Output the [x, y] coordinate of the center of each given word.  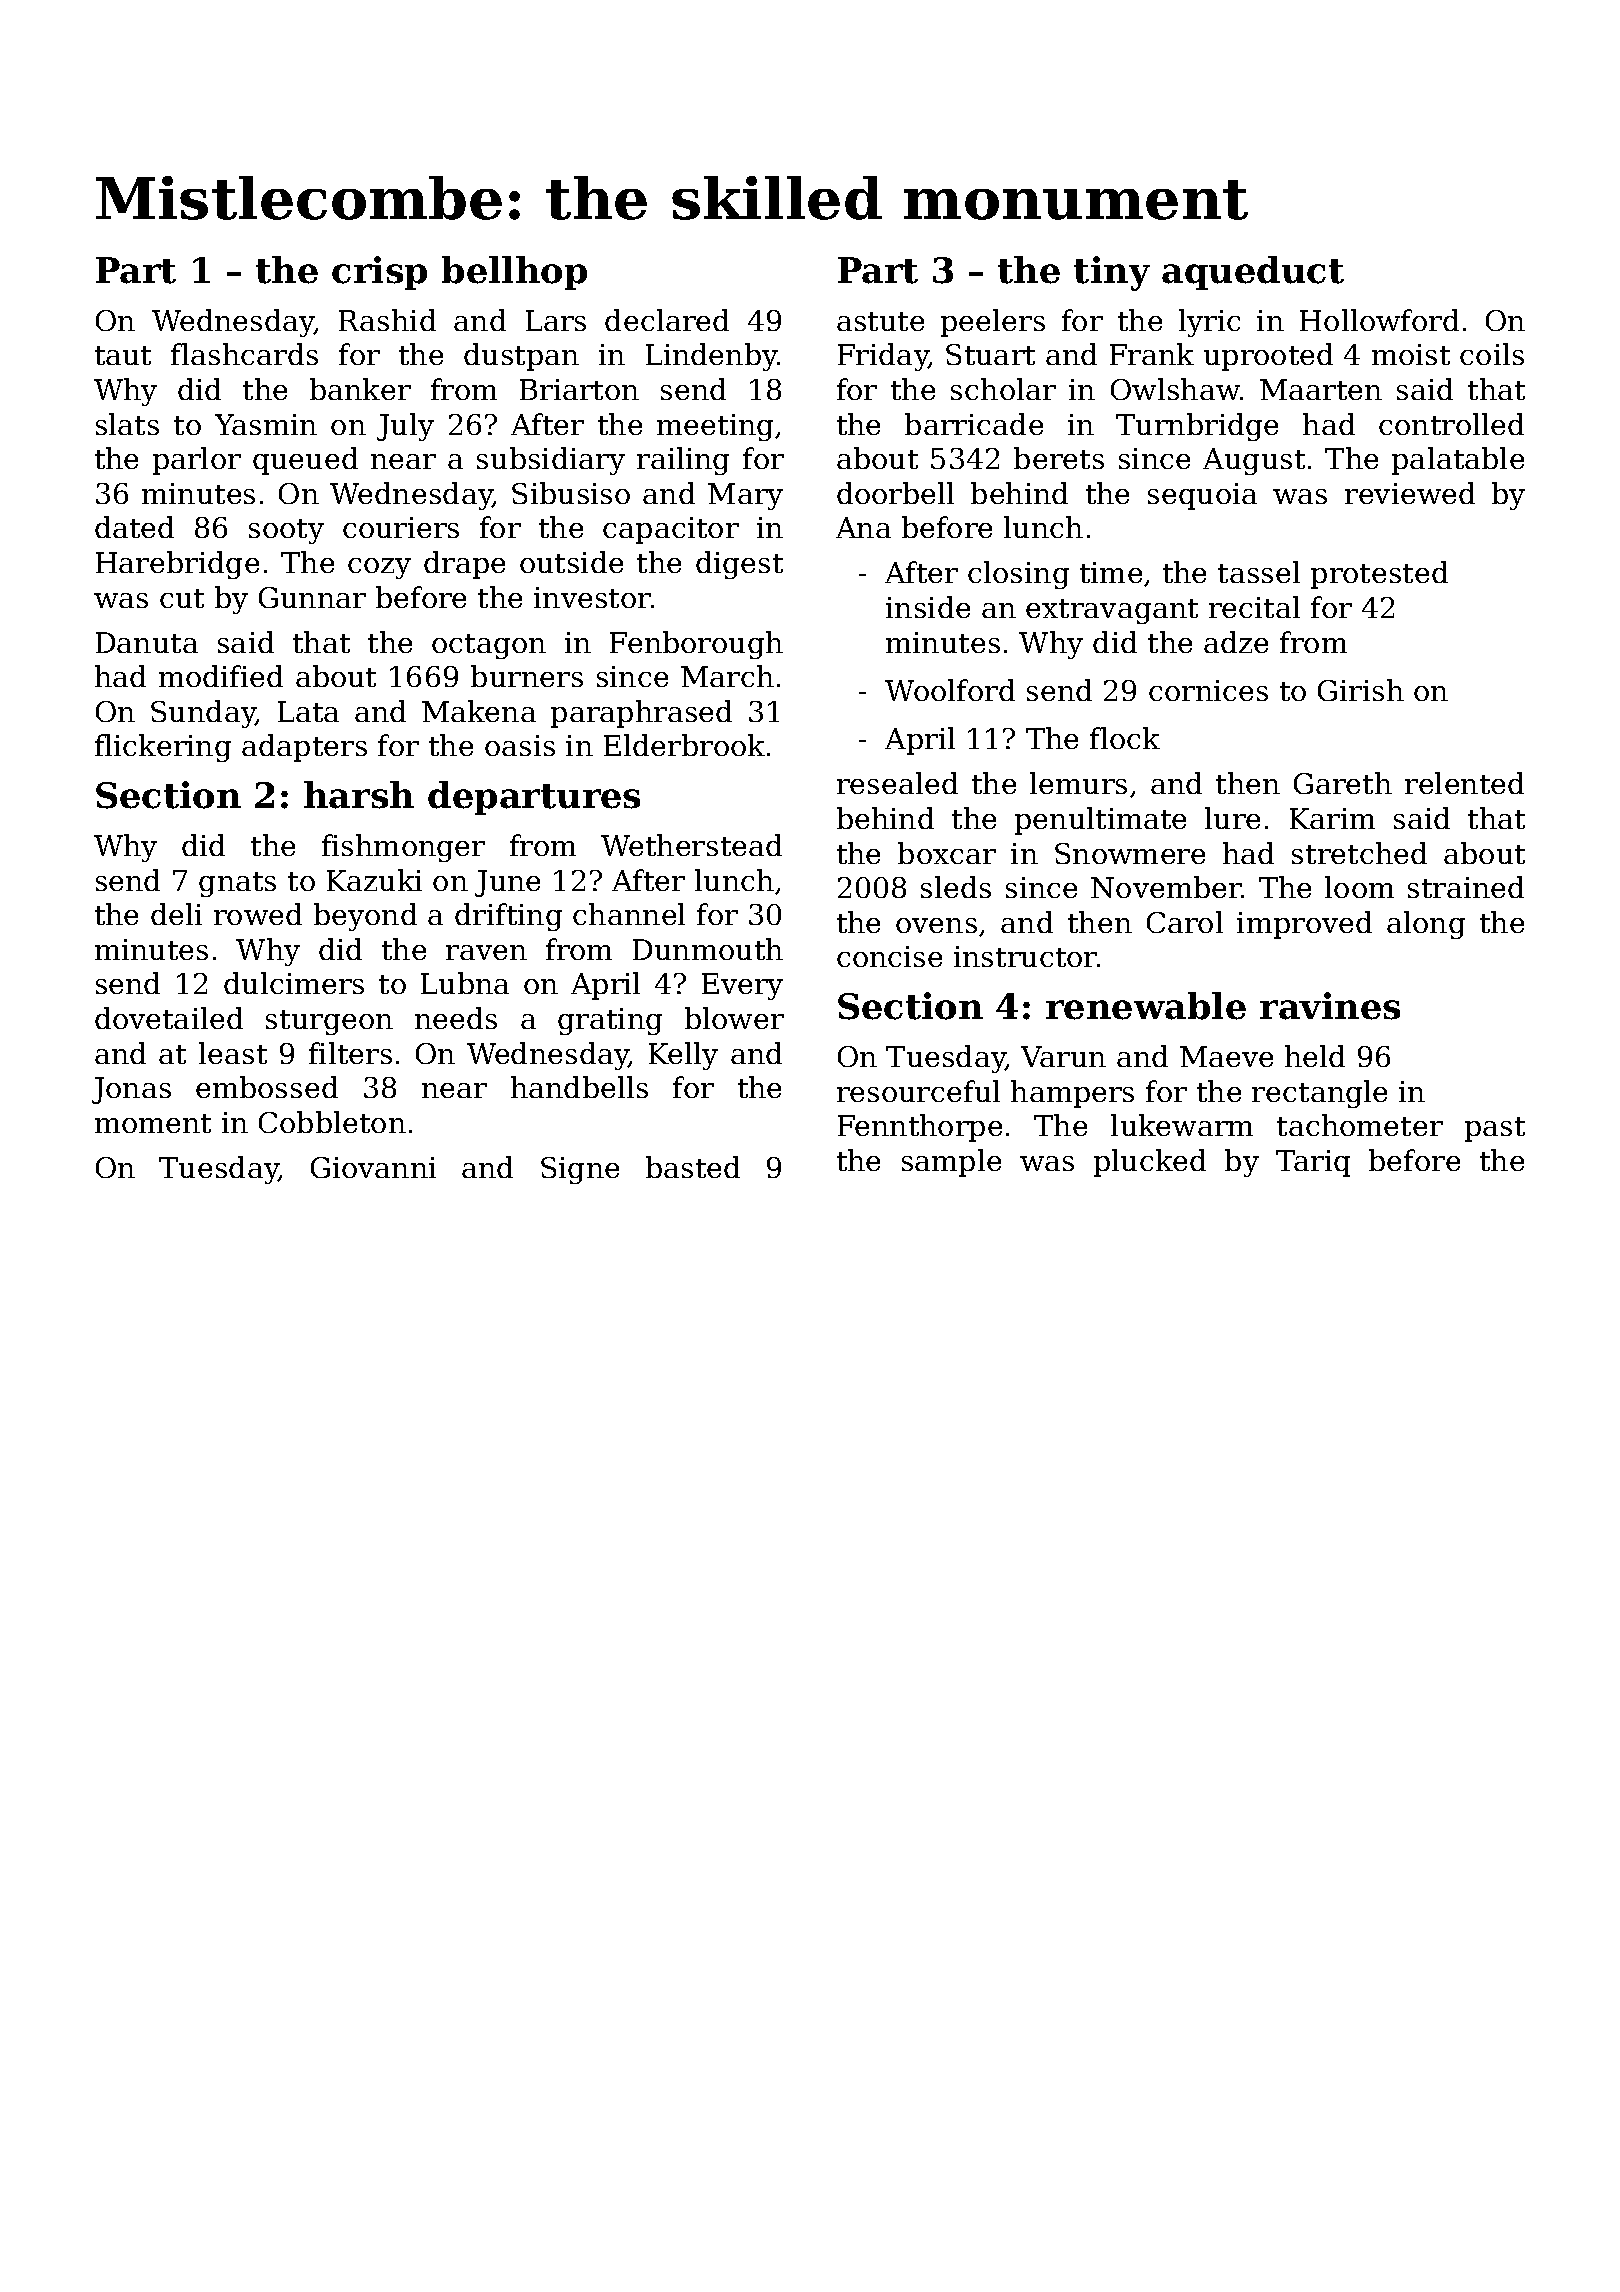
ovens [936, 925]
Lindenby [712, 357]
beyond [365, 917]
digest [739, 565]
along [1426, 925]
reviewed [1410, 493]
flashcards [244, 354]
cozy [379, 568]
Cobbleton [332, 1122]
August [1254, 461]
